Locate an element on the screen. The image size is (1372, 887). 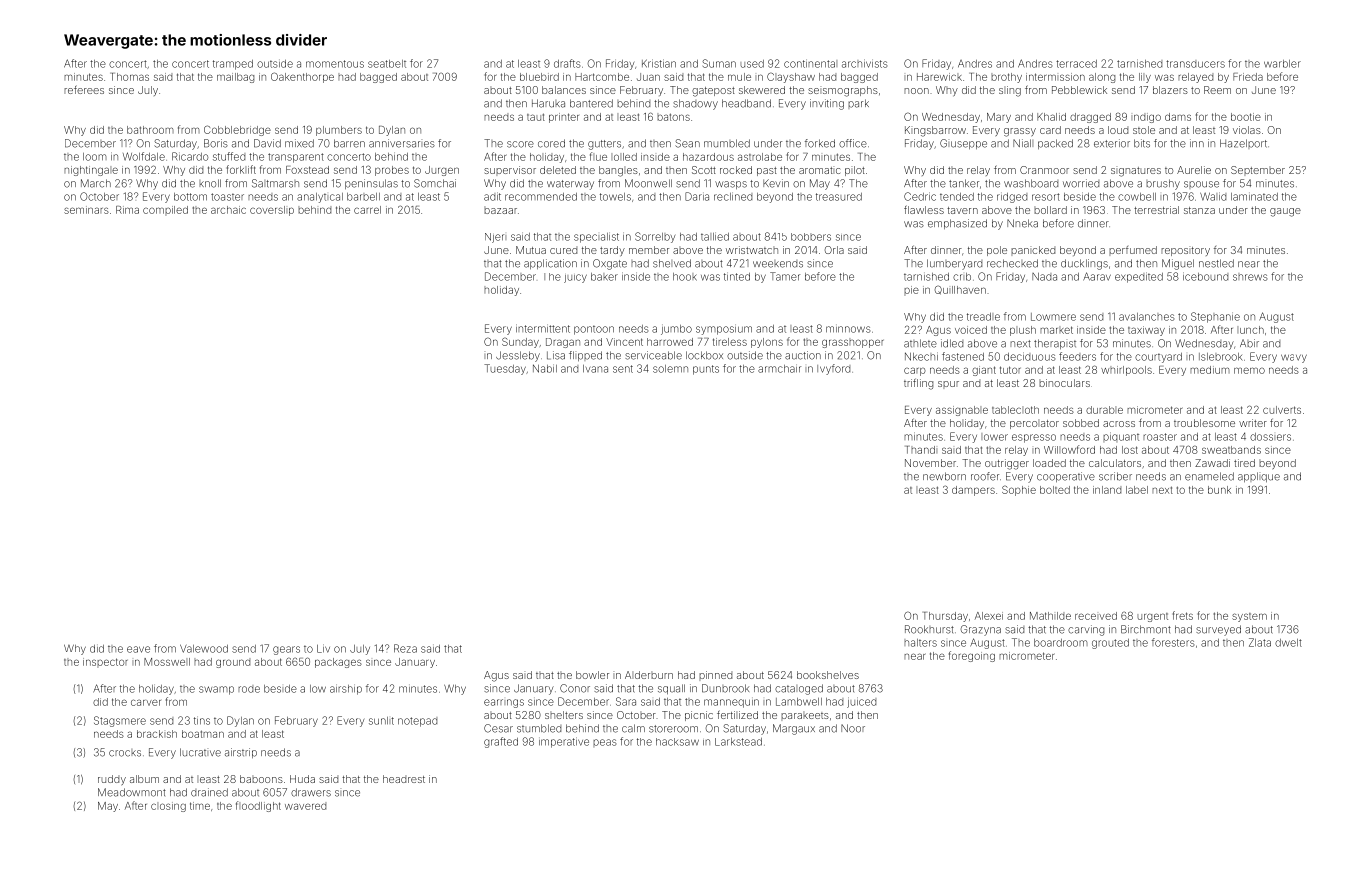
system is located at coordinates (1249, 617).
